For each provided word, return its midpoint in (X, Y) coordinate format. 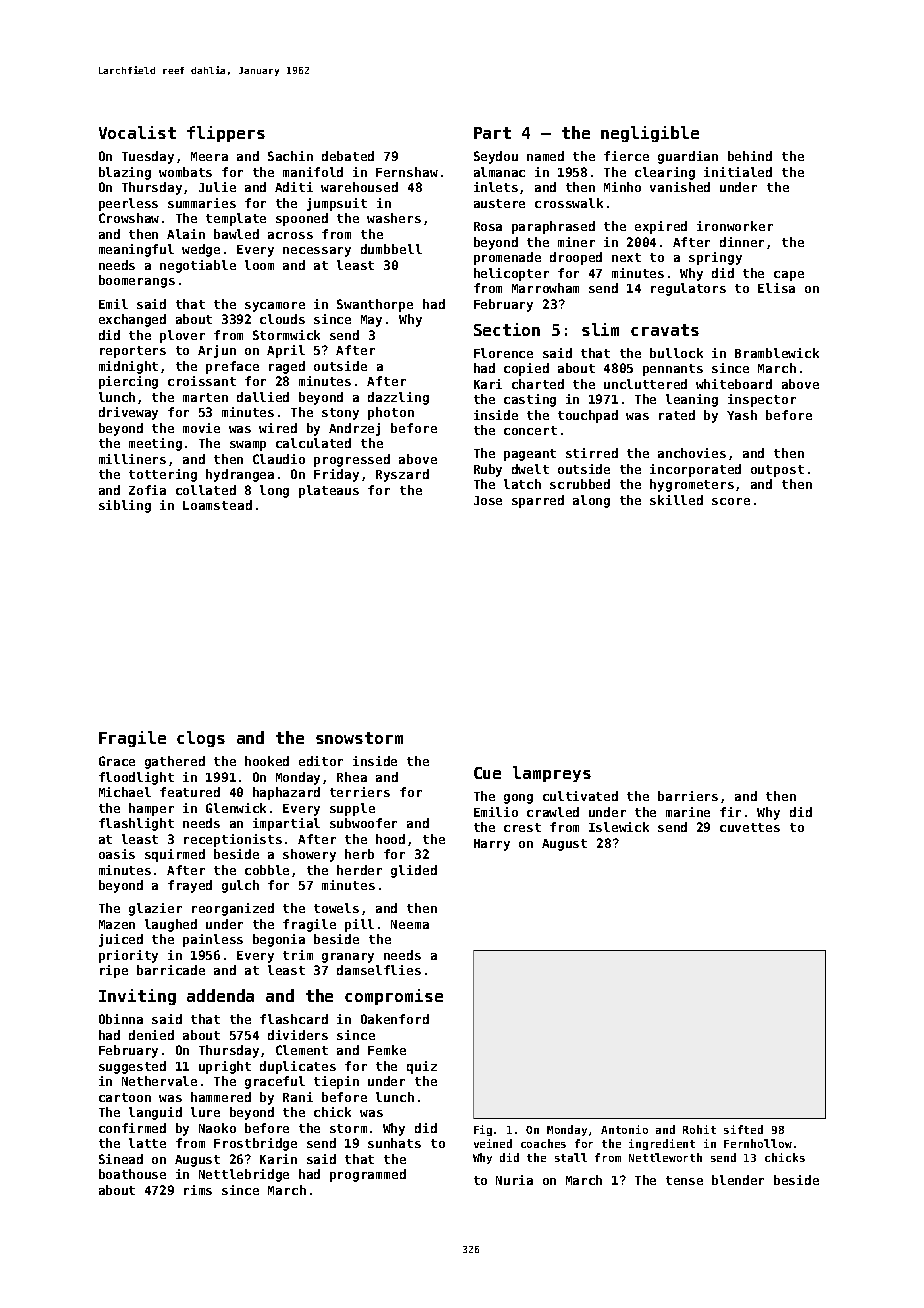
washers (394, 218)
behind (750, 156)
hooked (267, 761)
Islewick (619, 827)
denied (151, 1035)
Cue (487, 773)
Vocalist (137, 132)
